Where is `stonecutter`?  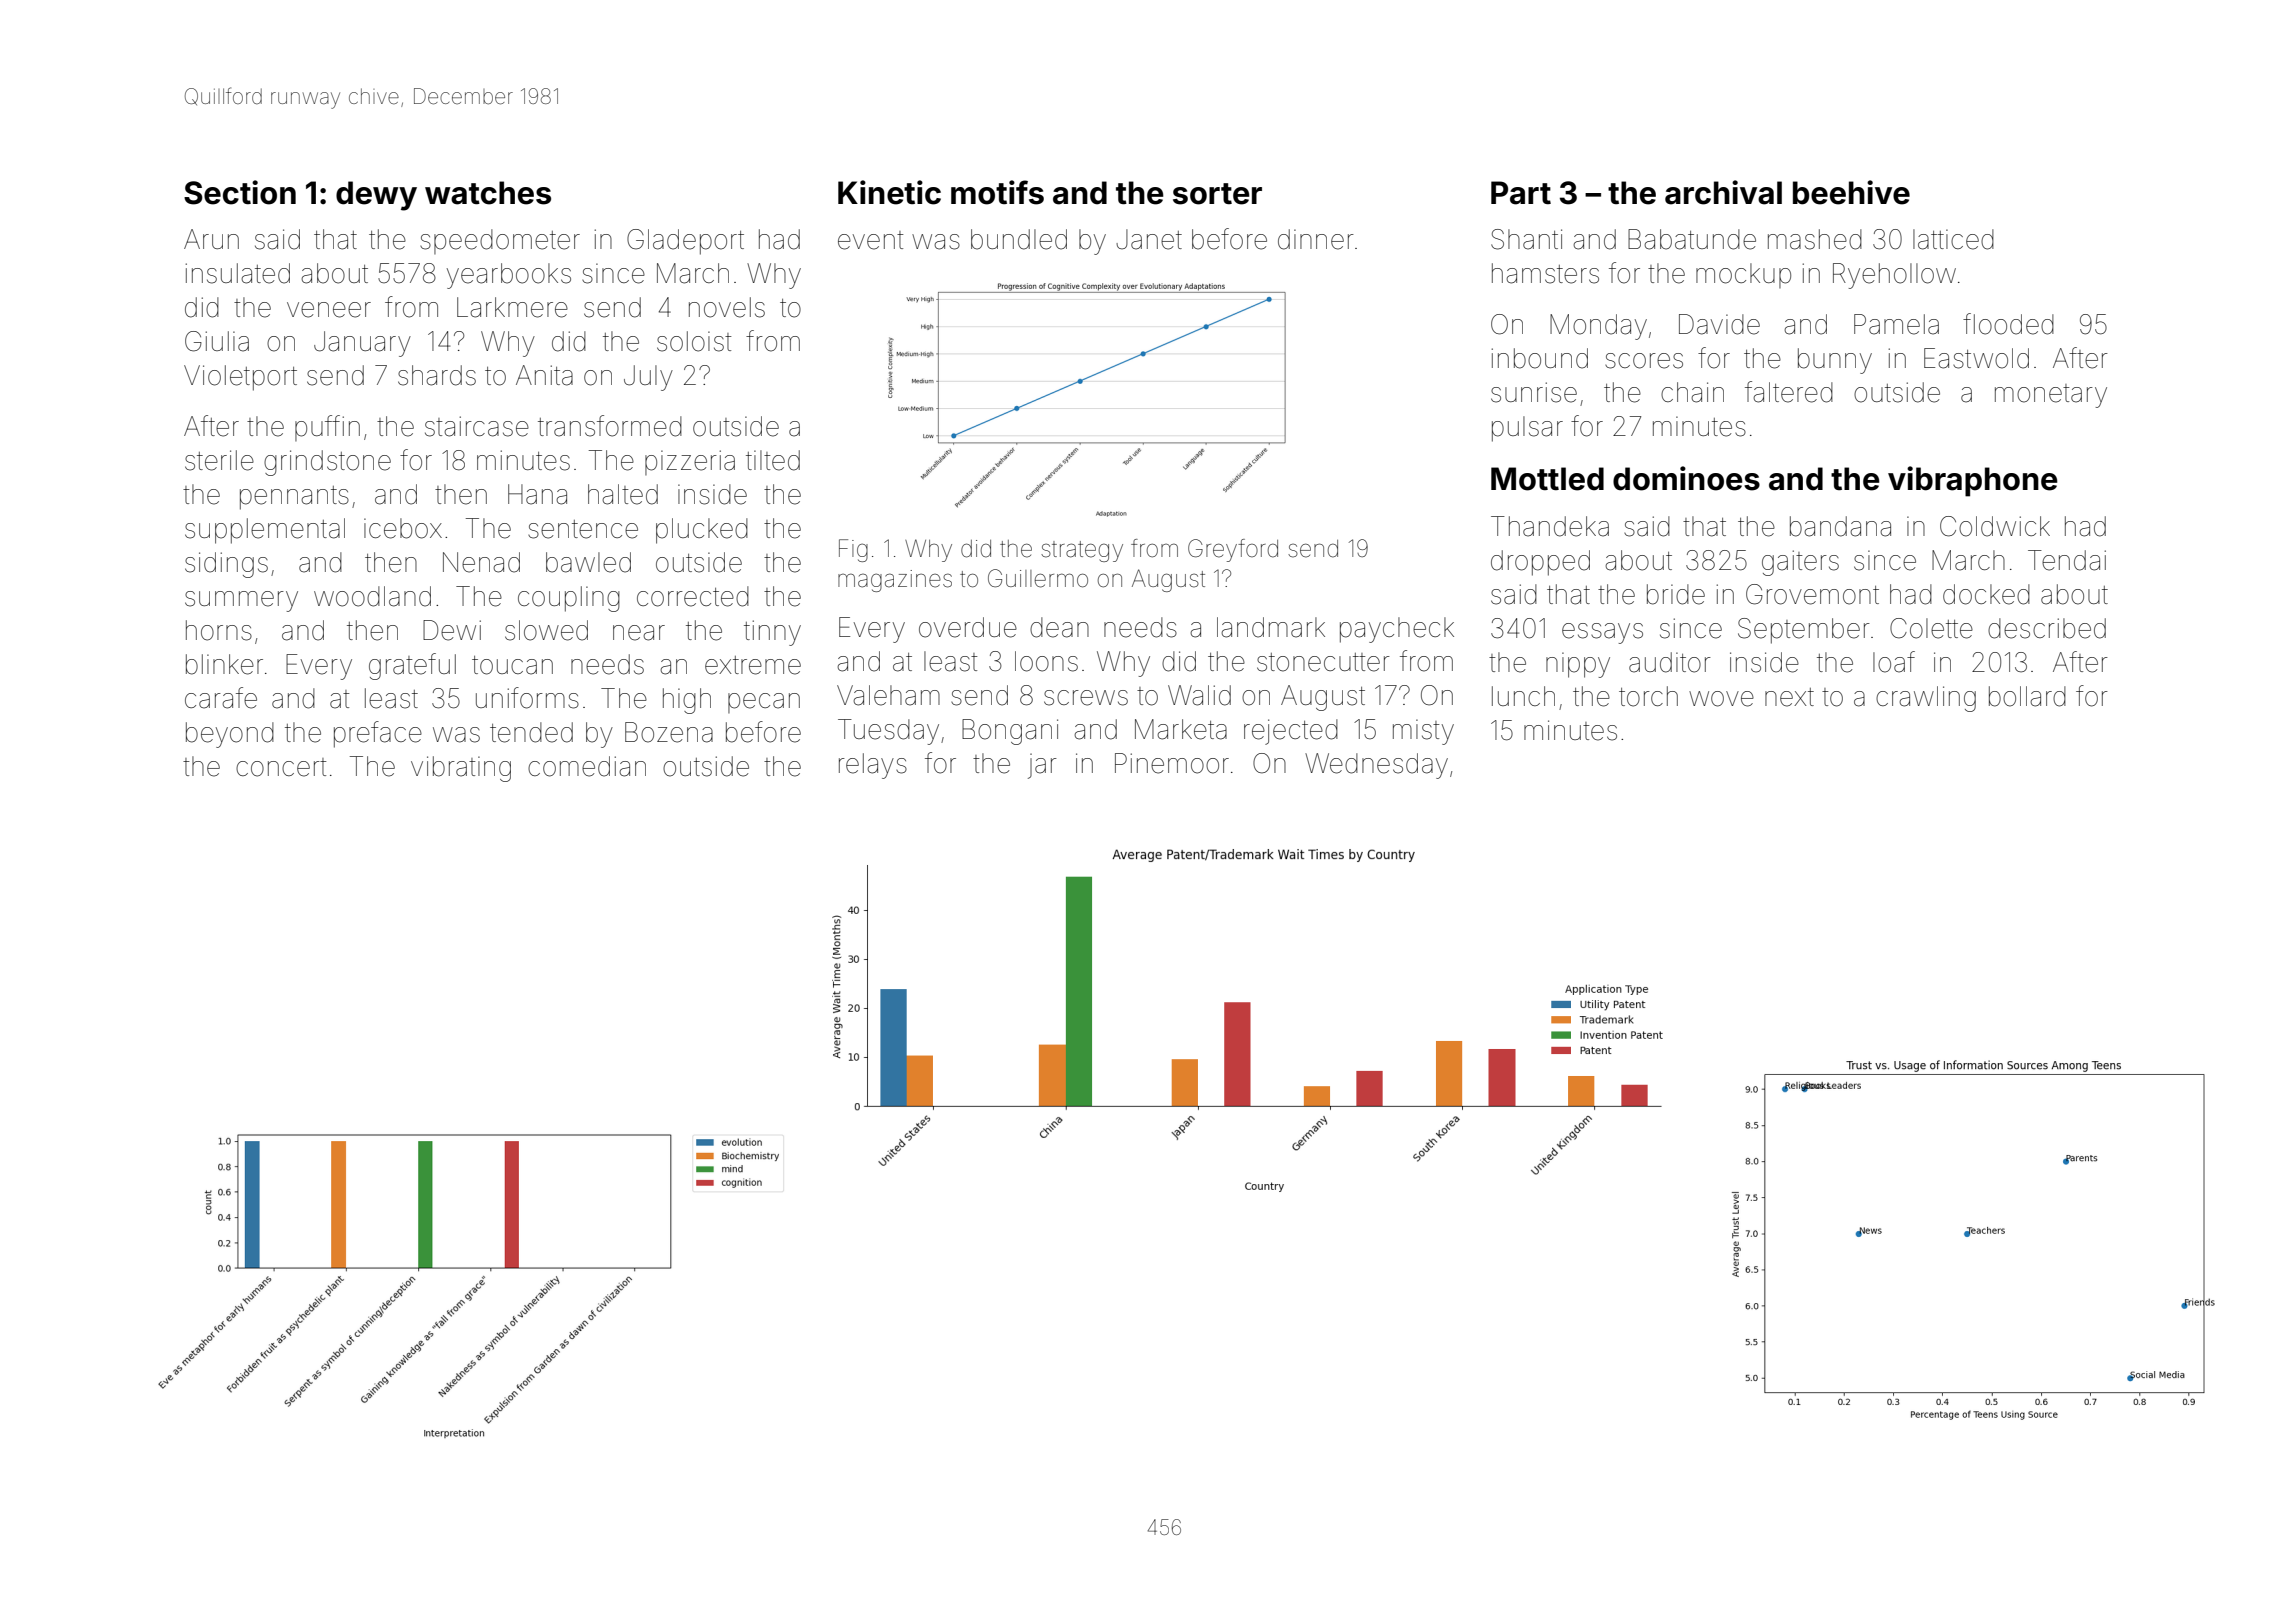 stonecutter is located at coordinates (1323, 662).
